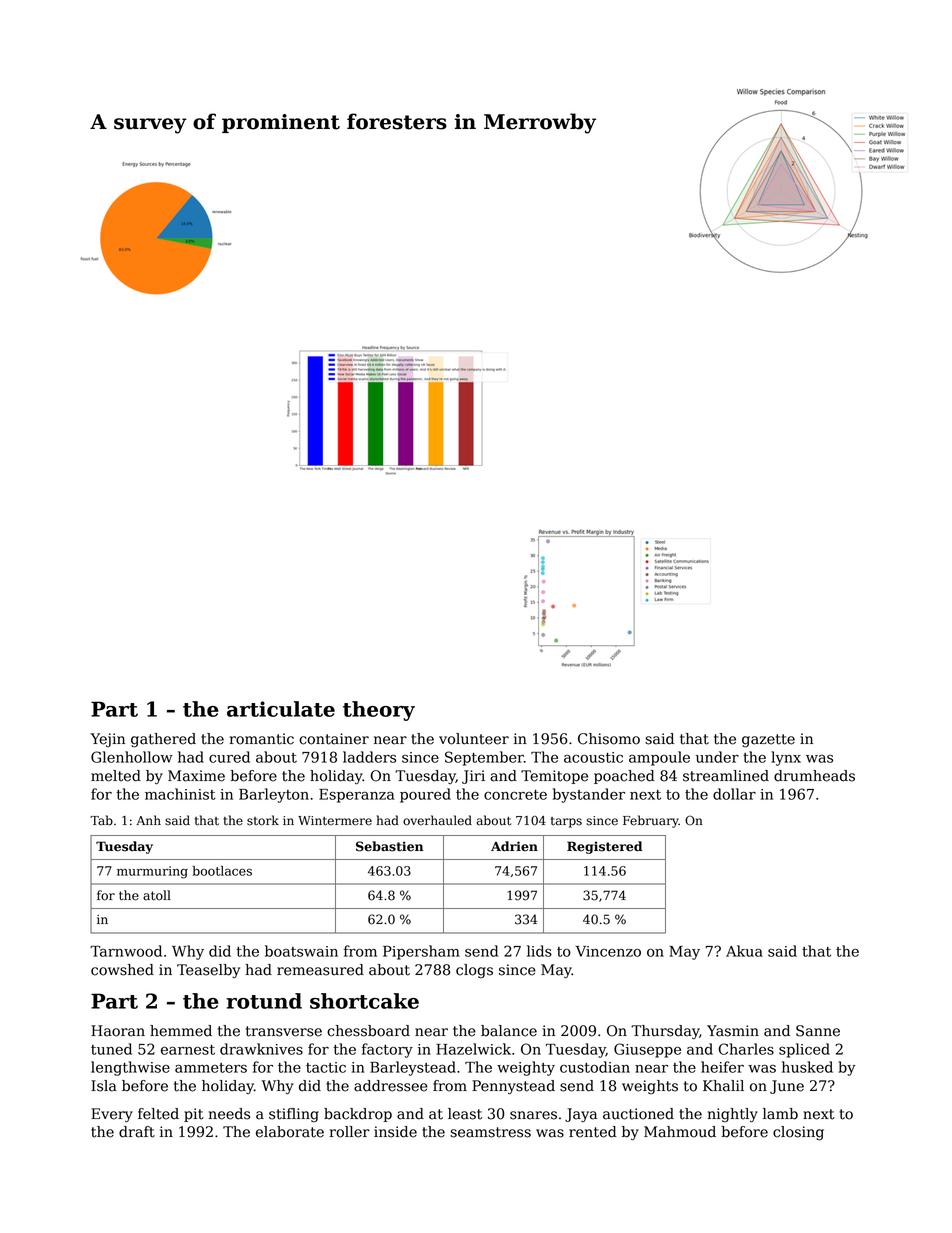 The width and height of the document is (952, 1233). What do you see at coordinates (509, 1031) in the document?
I see `balance` at bounding box center [509, 1031].
